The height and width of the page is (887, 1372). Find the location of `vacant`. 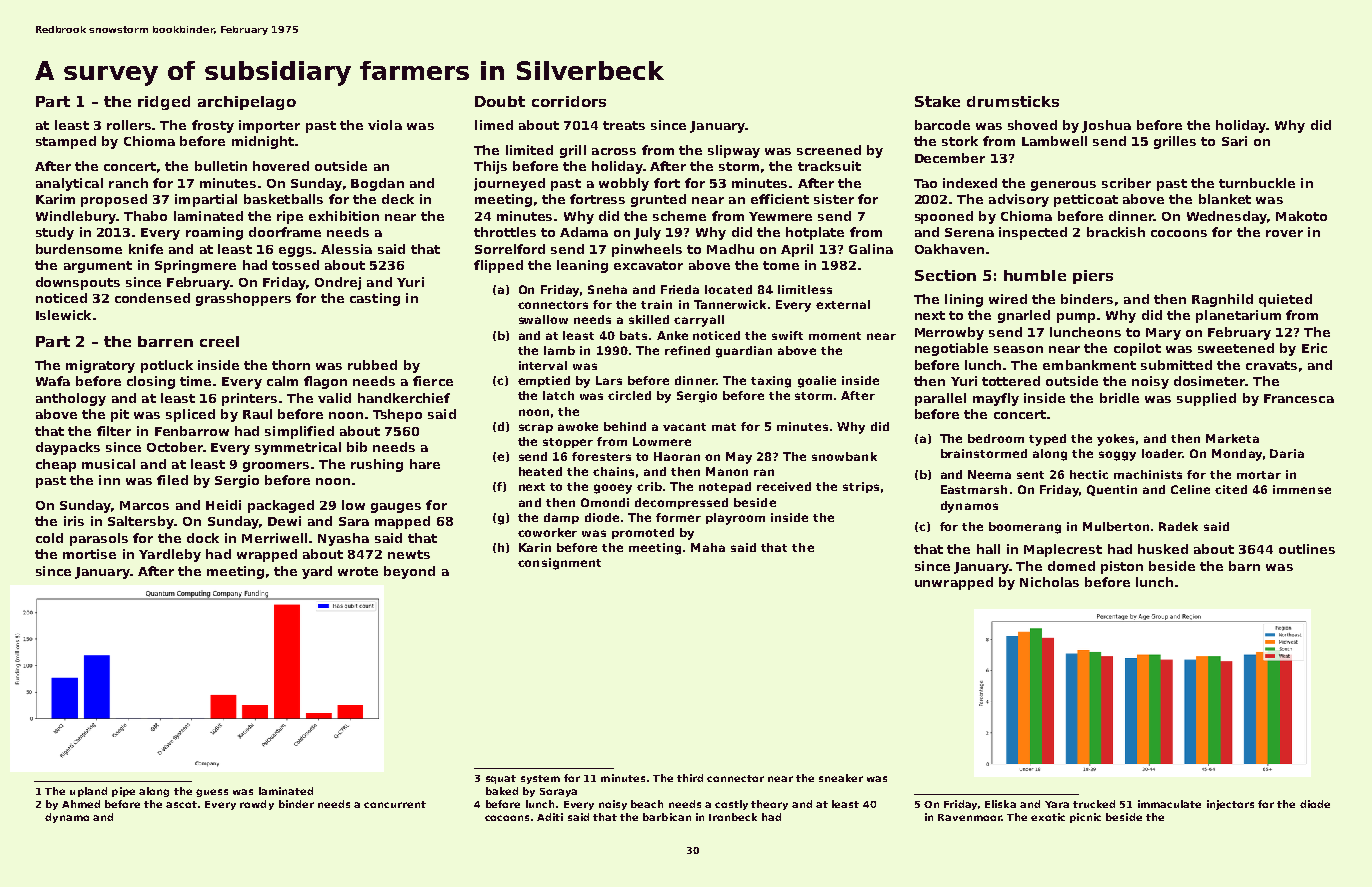

vacant is located at coordinates (684, 427).
